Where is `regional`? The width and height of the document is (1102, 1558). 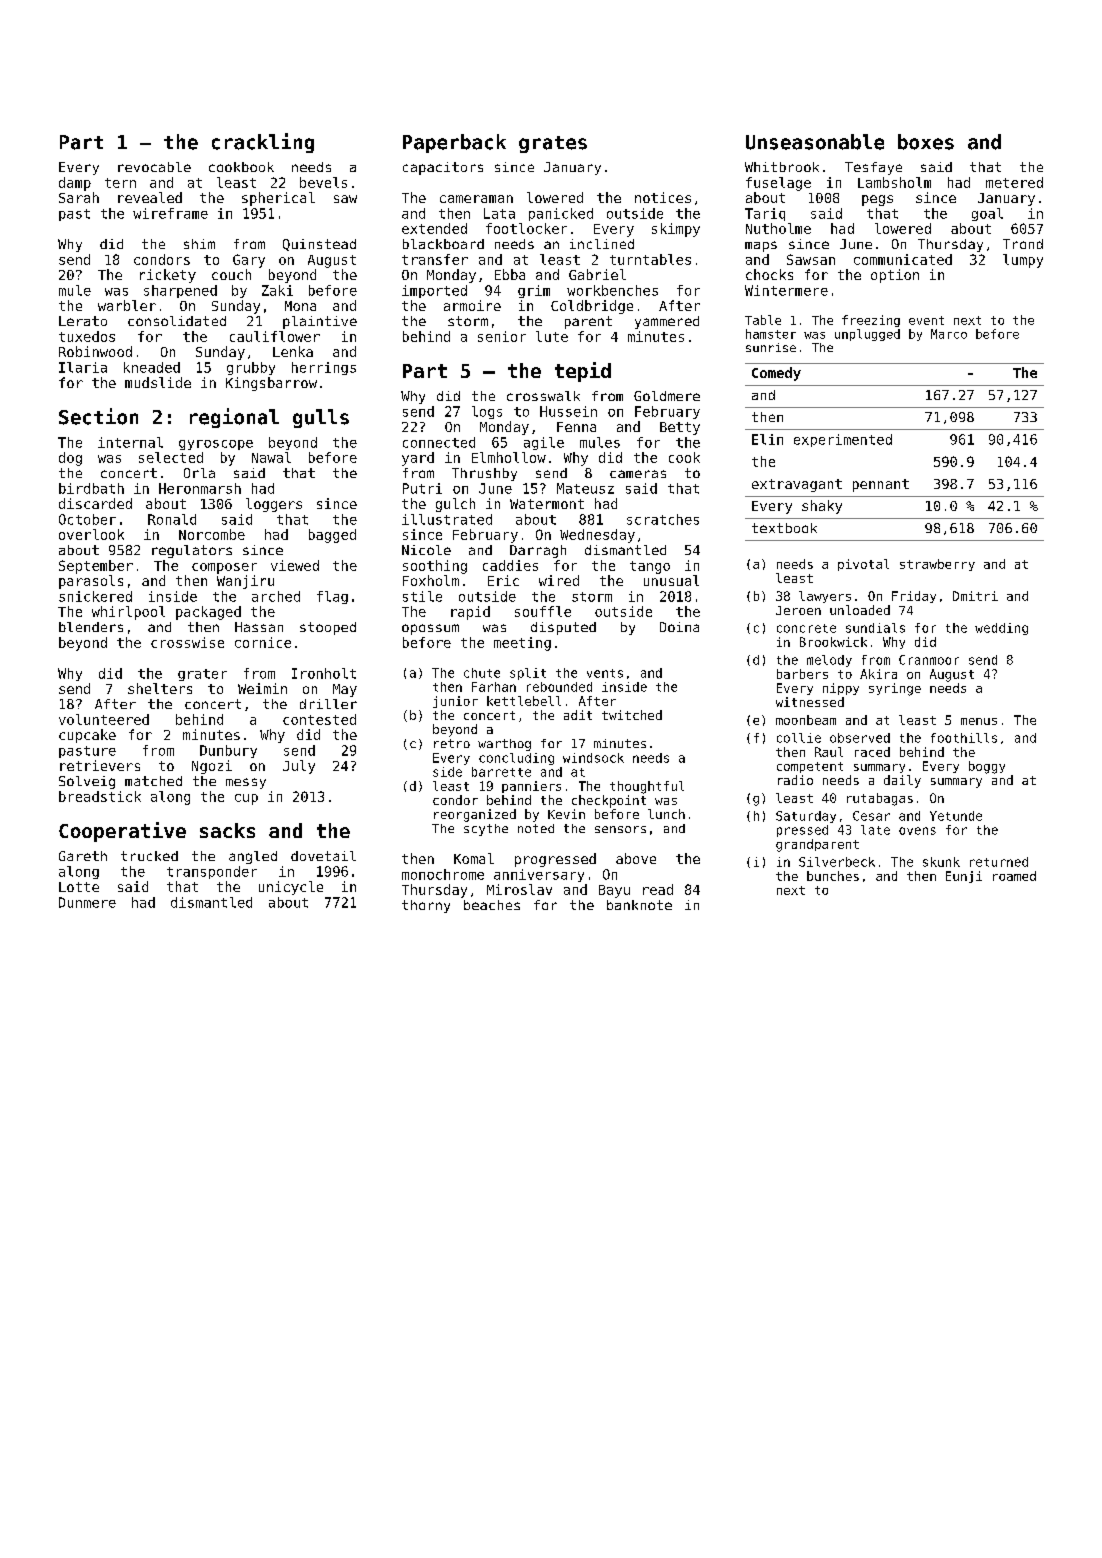
regional is located at coordinates (234, 418).
